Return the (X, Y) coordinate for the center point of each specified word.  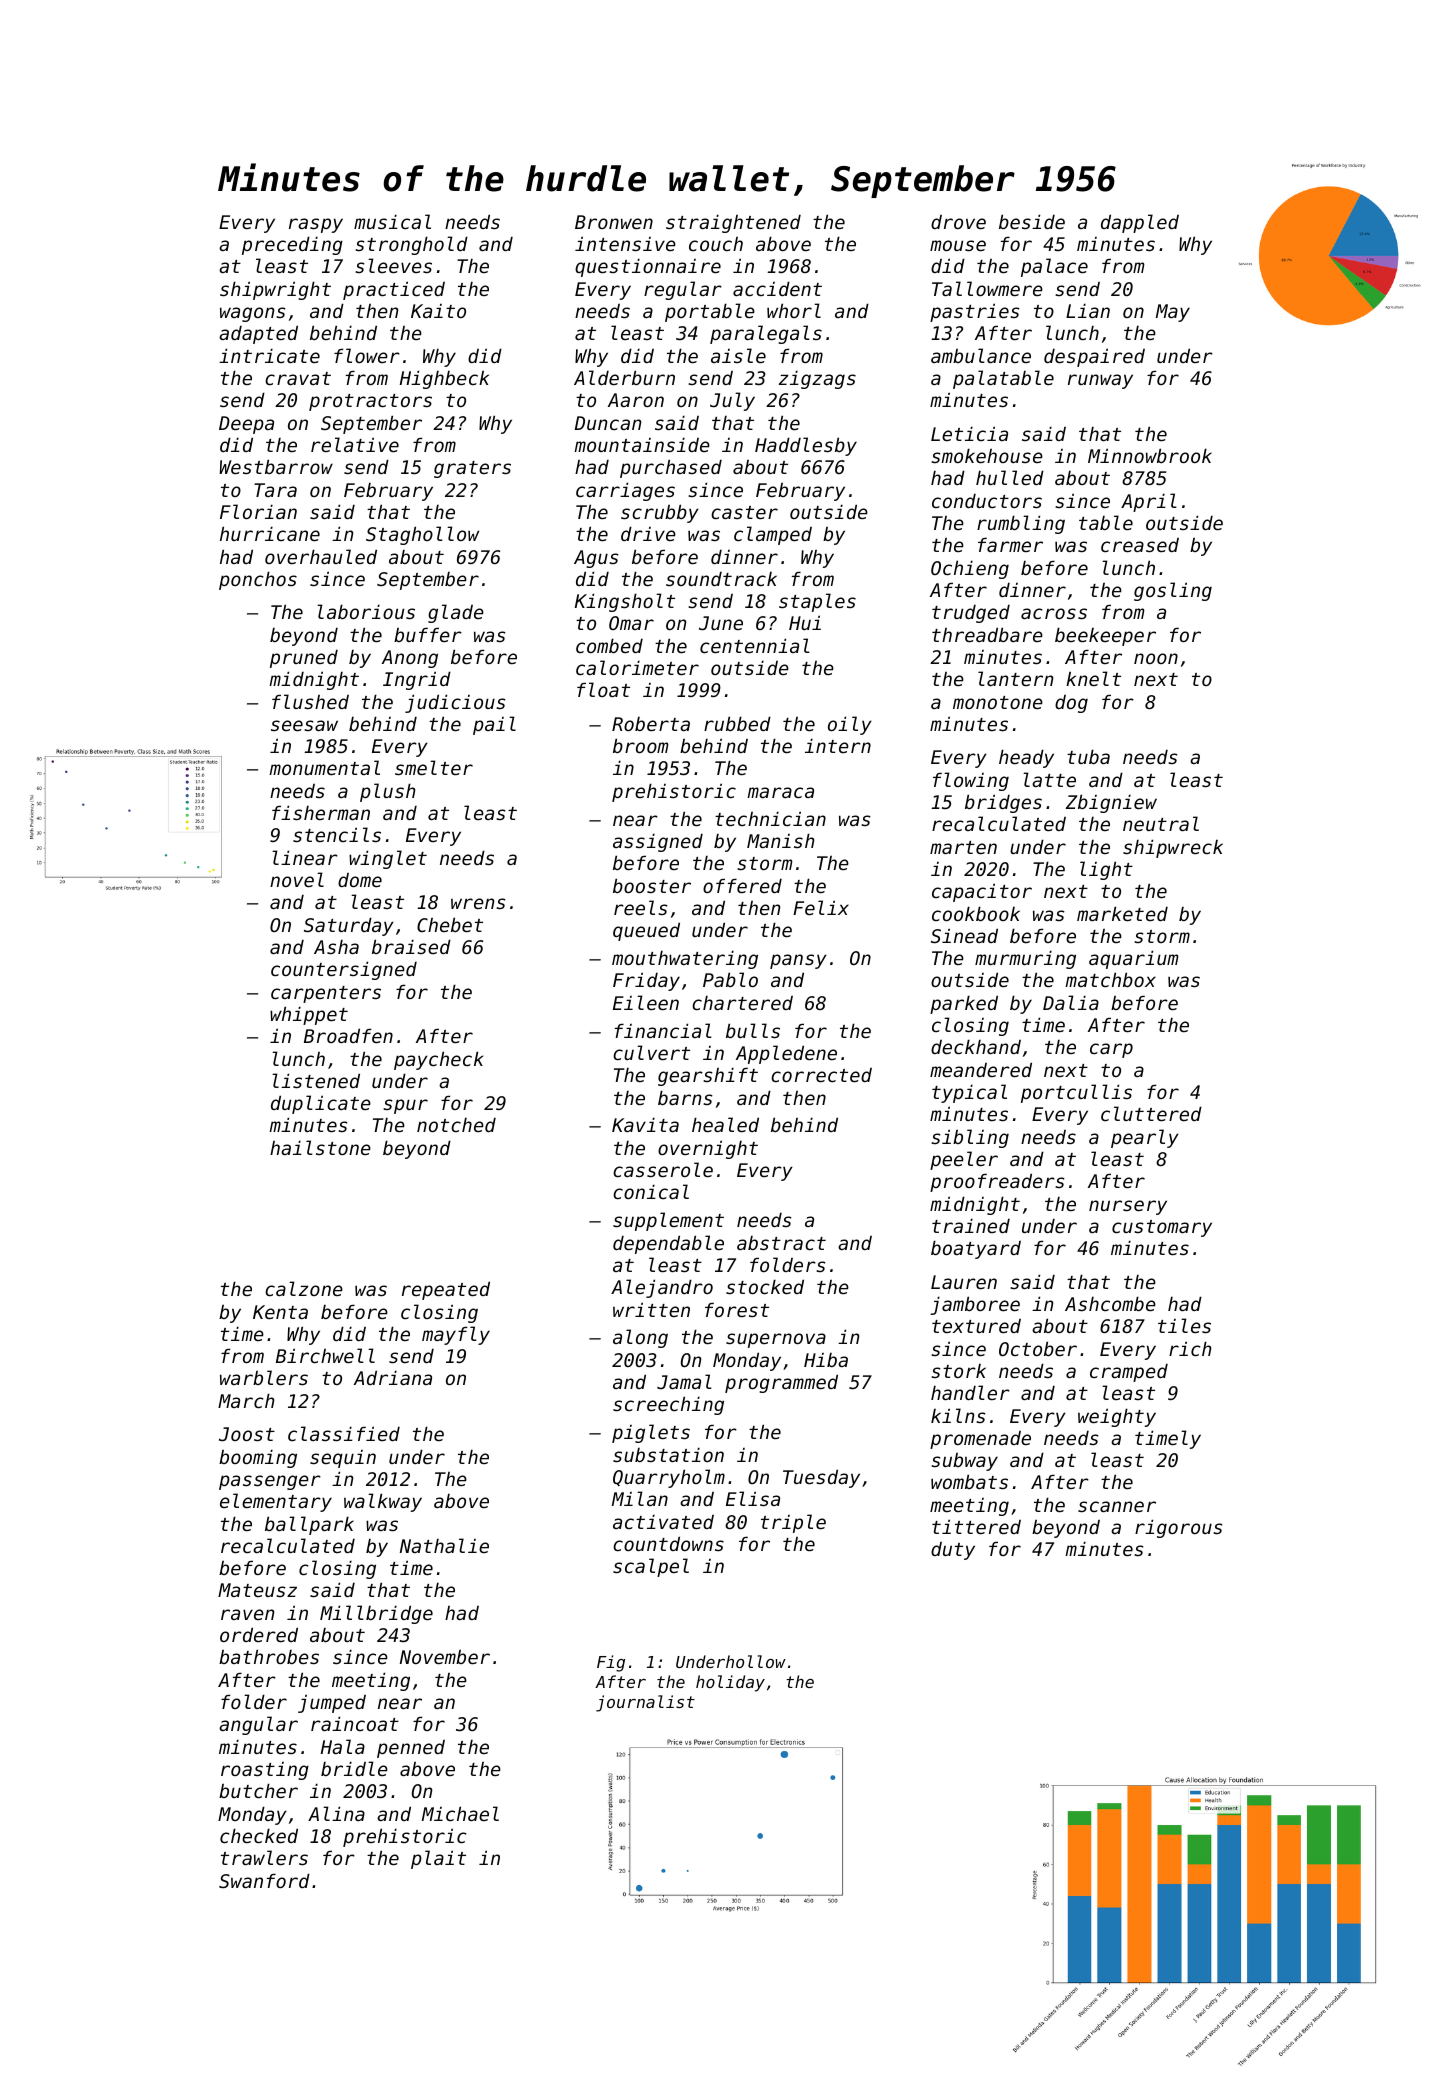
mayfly (456, 1335)
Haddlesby (806, 446)
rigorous (1179, 1528)
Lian (1088, 310)
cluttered (1151, 1113)
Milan (640, 1498)
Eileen (646, 1002)
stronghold (411, 245)
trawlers (264, 1857)
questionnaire (648, 267)
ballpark (309, 1525)
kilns (958, 1415)
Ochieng (970, 569)
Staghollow (422, 535)
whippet (309, 1015)
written (651, 1309)
